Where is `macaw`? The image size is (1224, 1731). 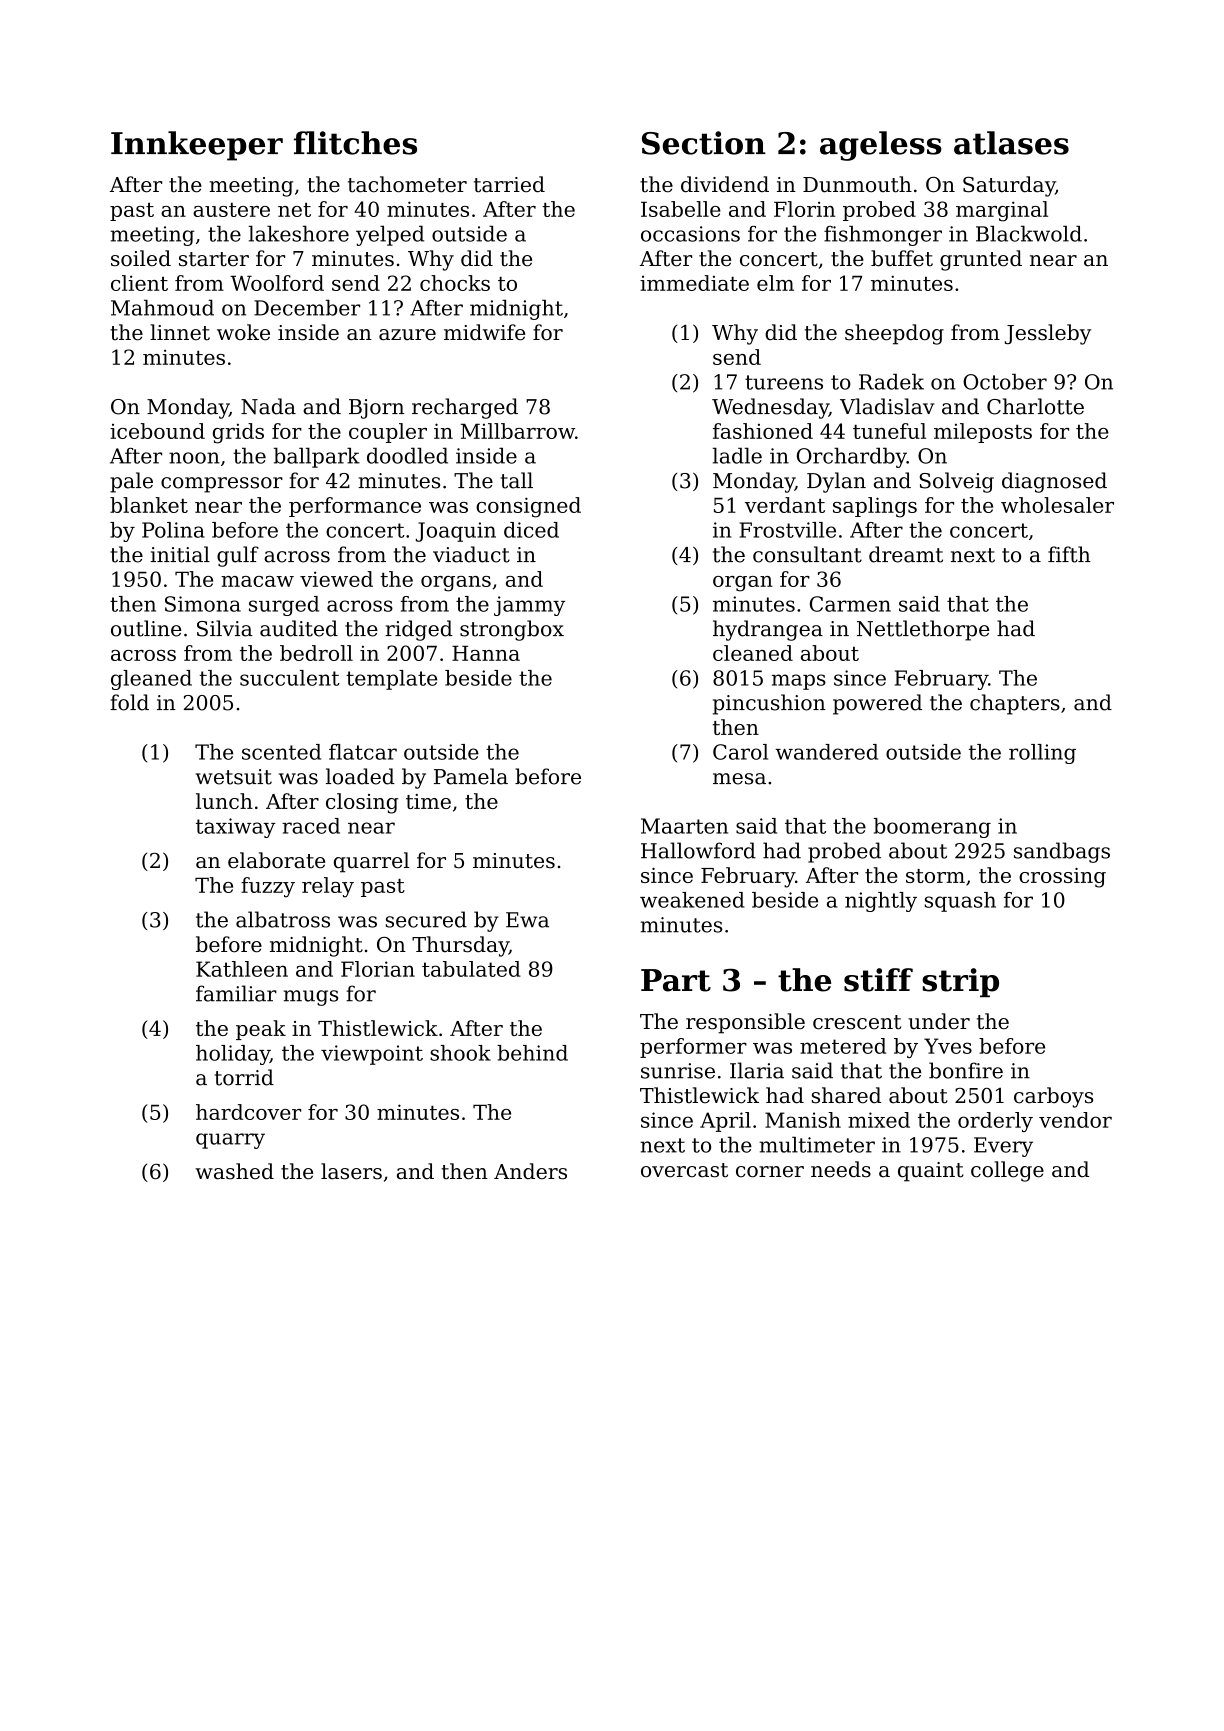
macaw is located at coordinates (257, 581).
